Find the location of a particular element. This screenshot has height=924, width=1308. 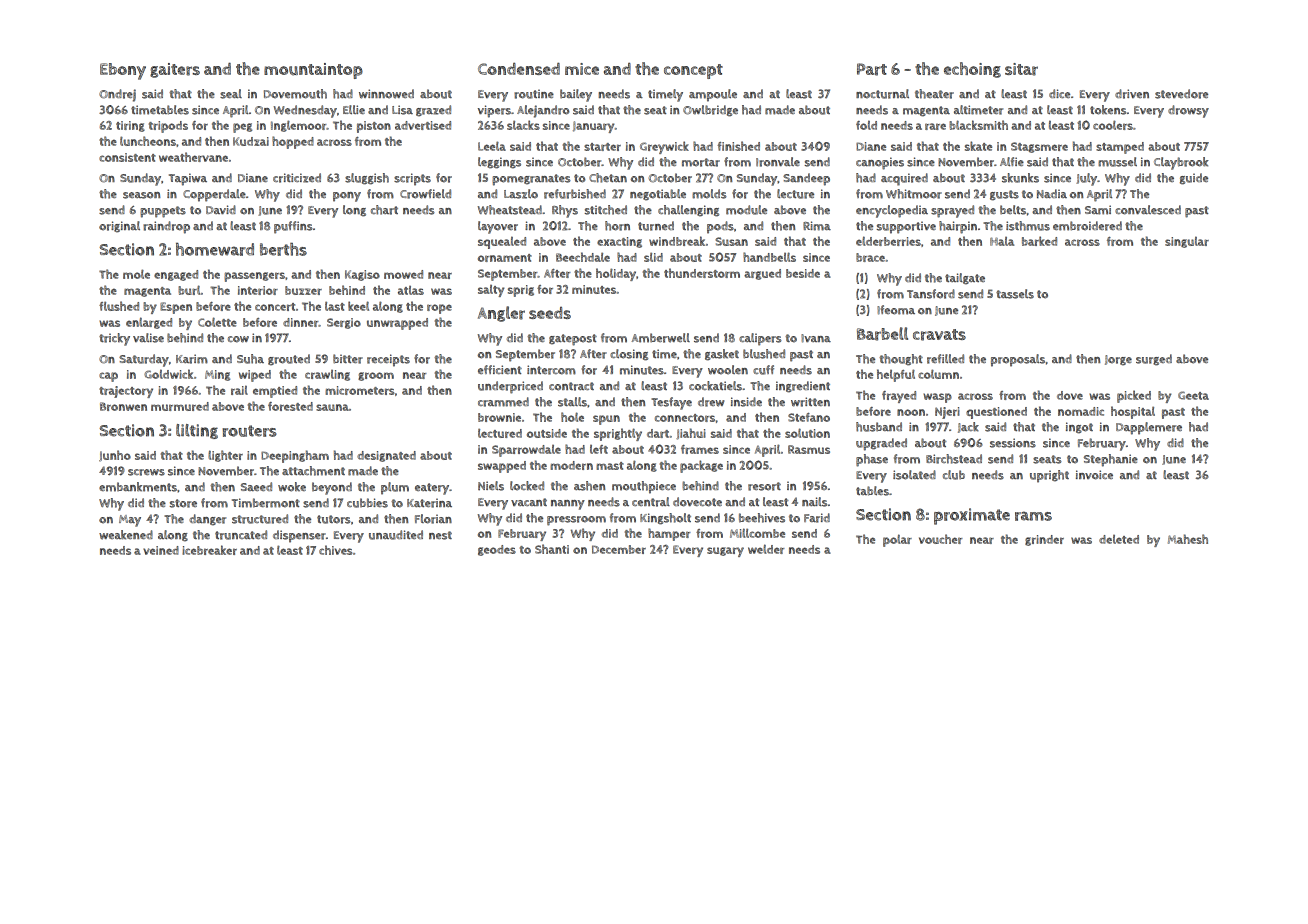

Bronwen is located at coordinates (123, 406).
